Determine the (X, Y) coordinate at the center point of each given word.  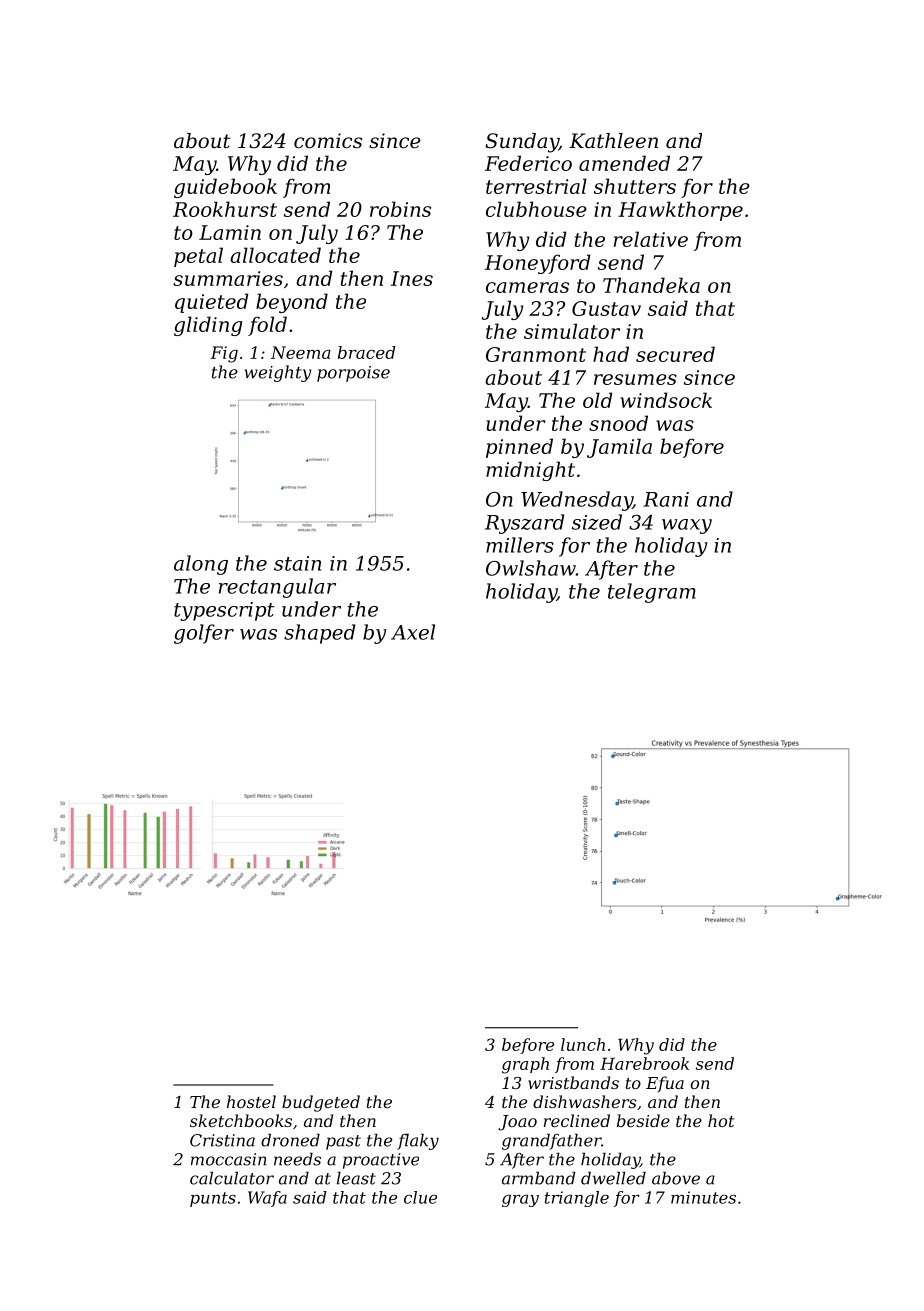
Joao (517, 1123)
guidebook (225, 188)
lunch (583, 1044)
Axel (413, 632)
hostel (251, 1101)
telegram (652, 593)
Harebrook (644, 1063)
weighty (278, 373)
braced (367, 352)
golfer (204, 634)
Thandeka (651, 285)
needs (297, 1159)
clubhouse (536, 209)
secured (675, 354)
